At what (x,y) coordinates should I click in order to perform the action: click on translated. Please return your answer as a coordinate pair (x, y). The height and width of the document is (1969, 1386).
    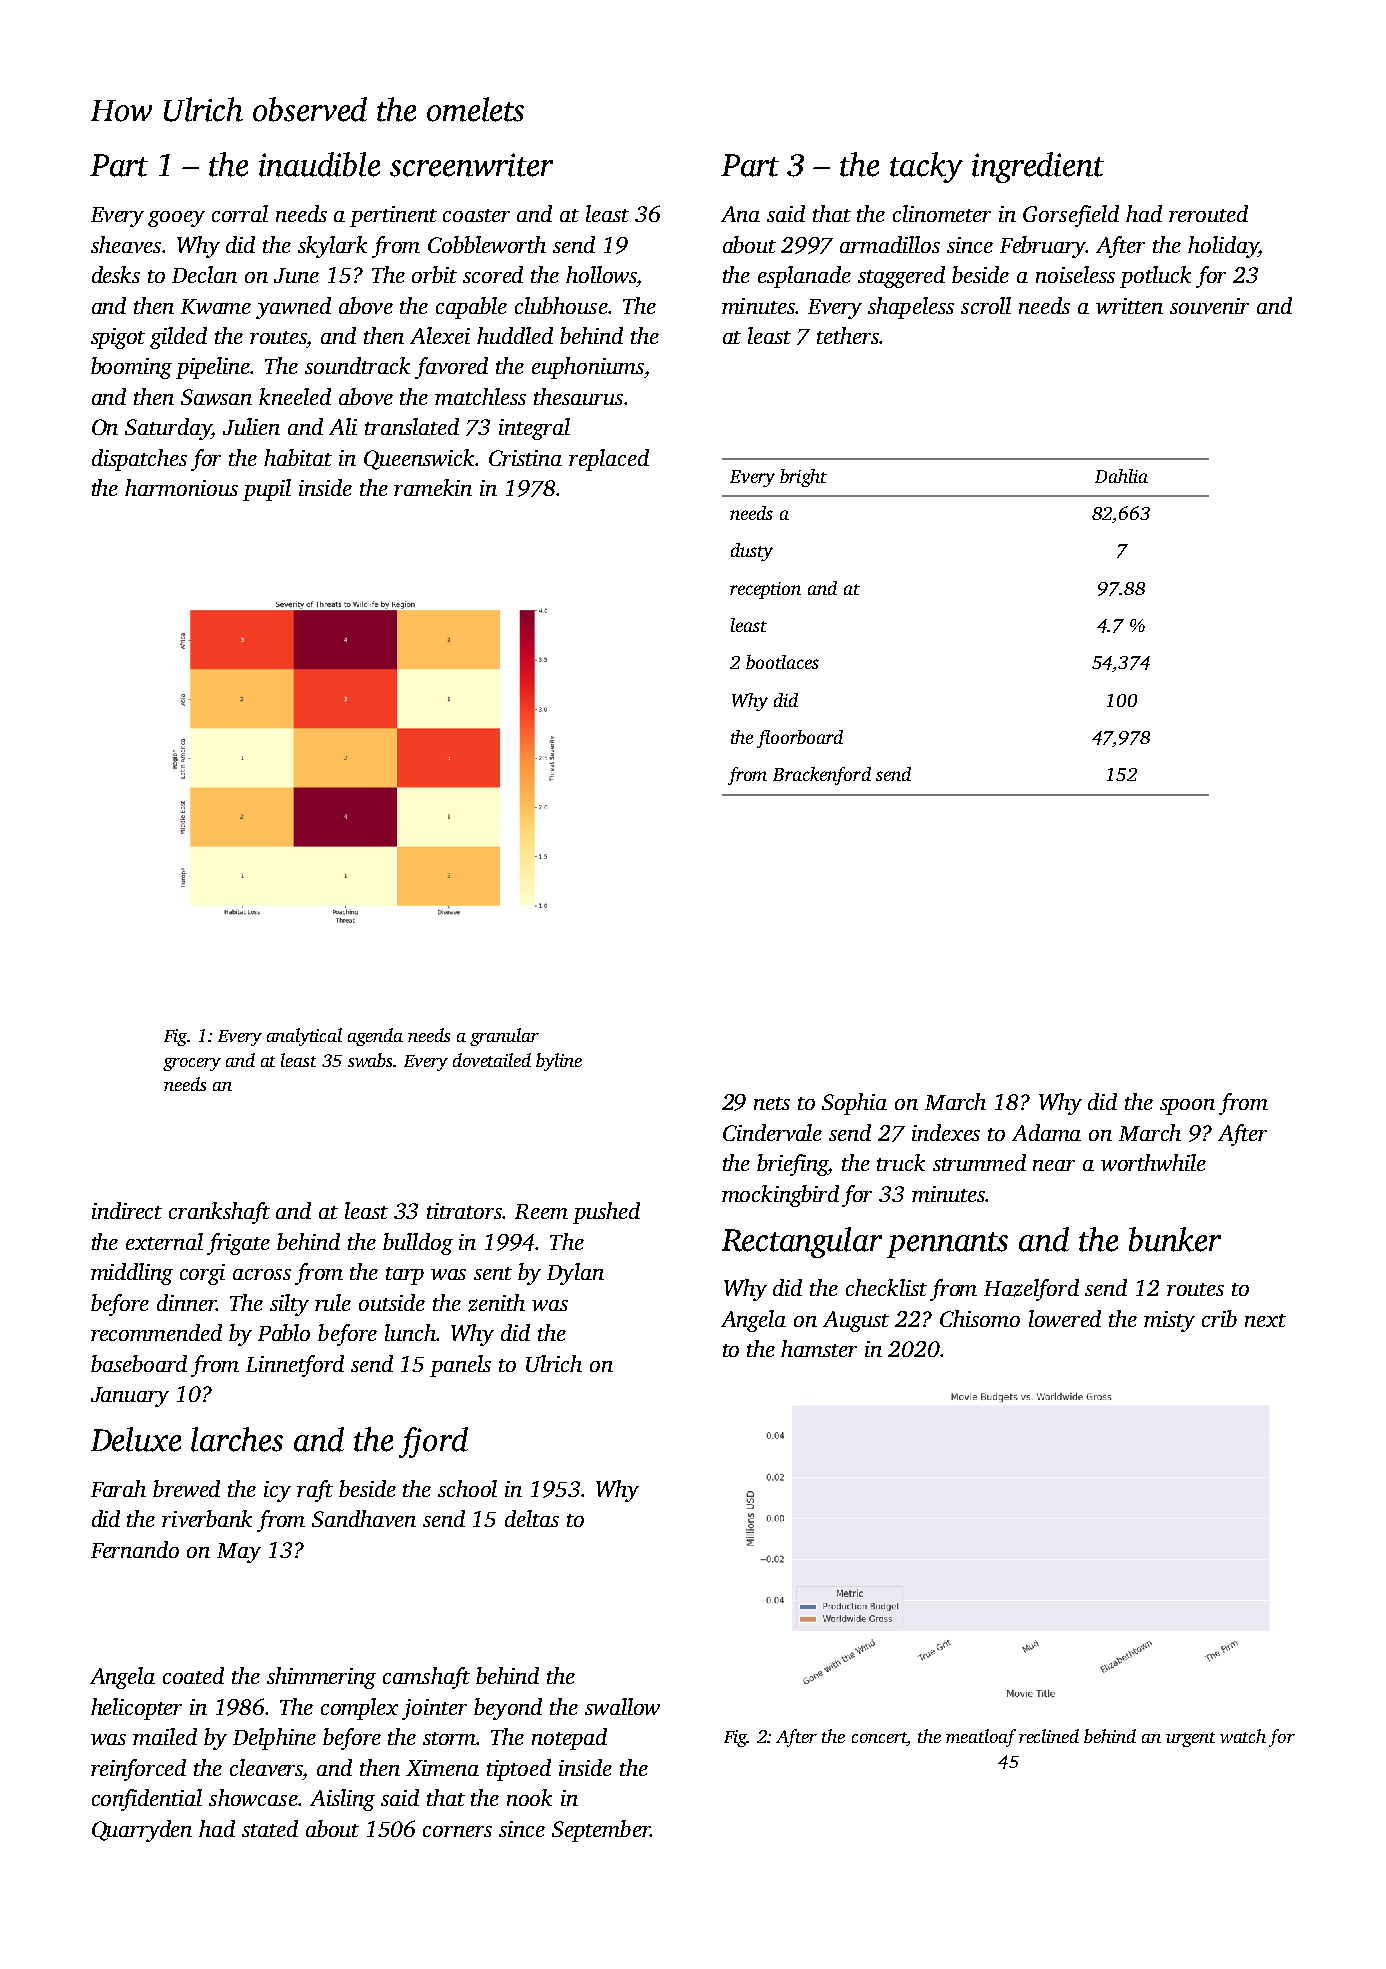
    Looking at the image, I should click on (412, 426).
